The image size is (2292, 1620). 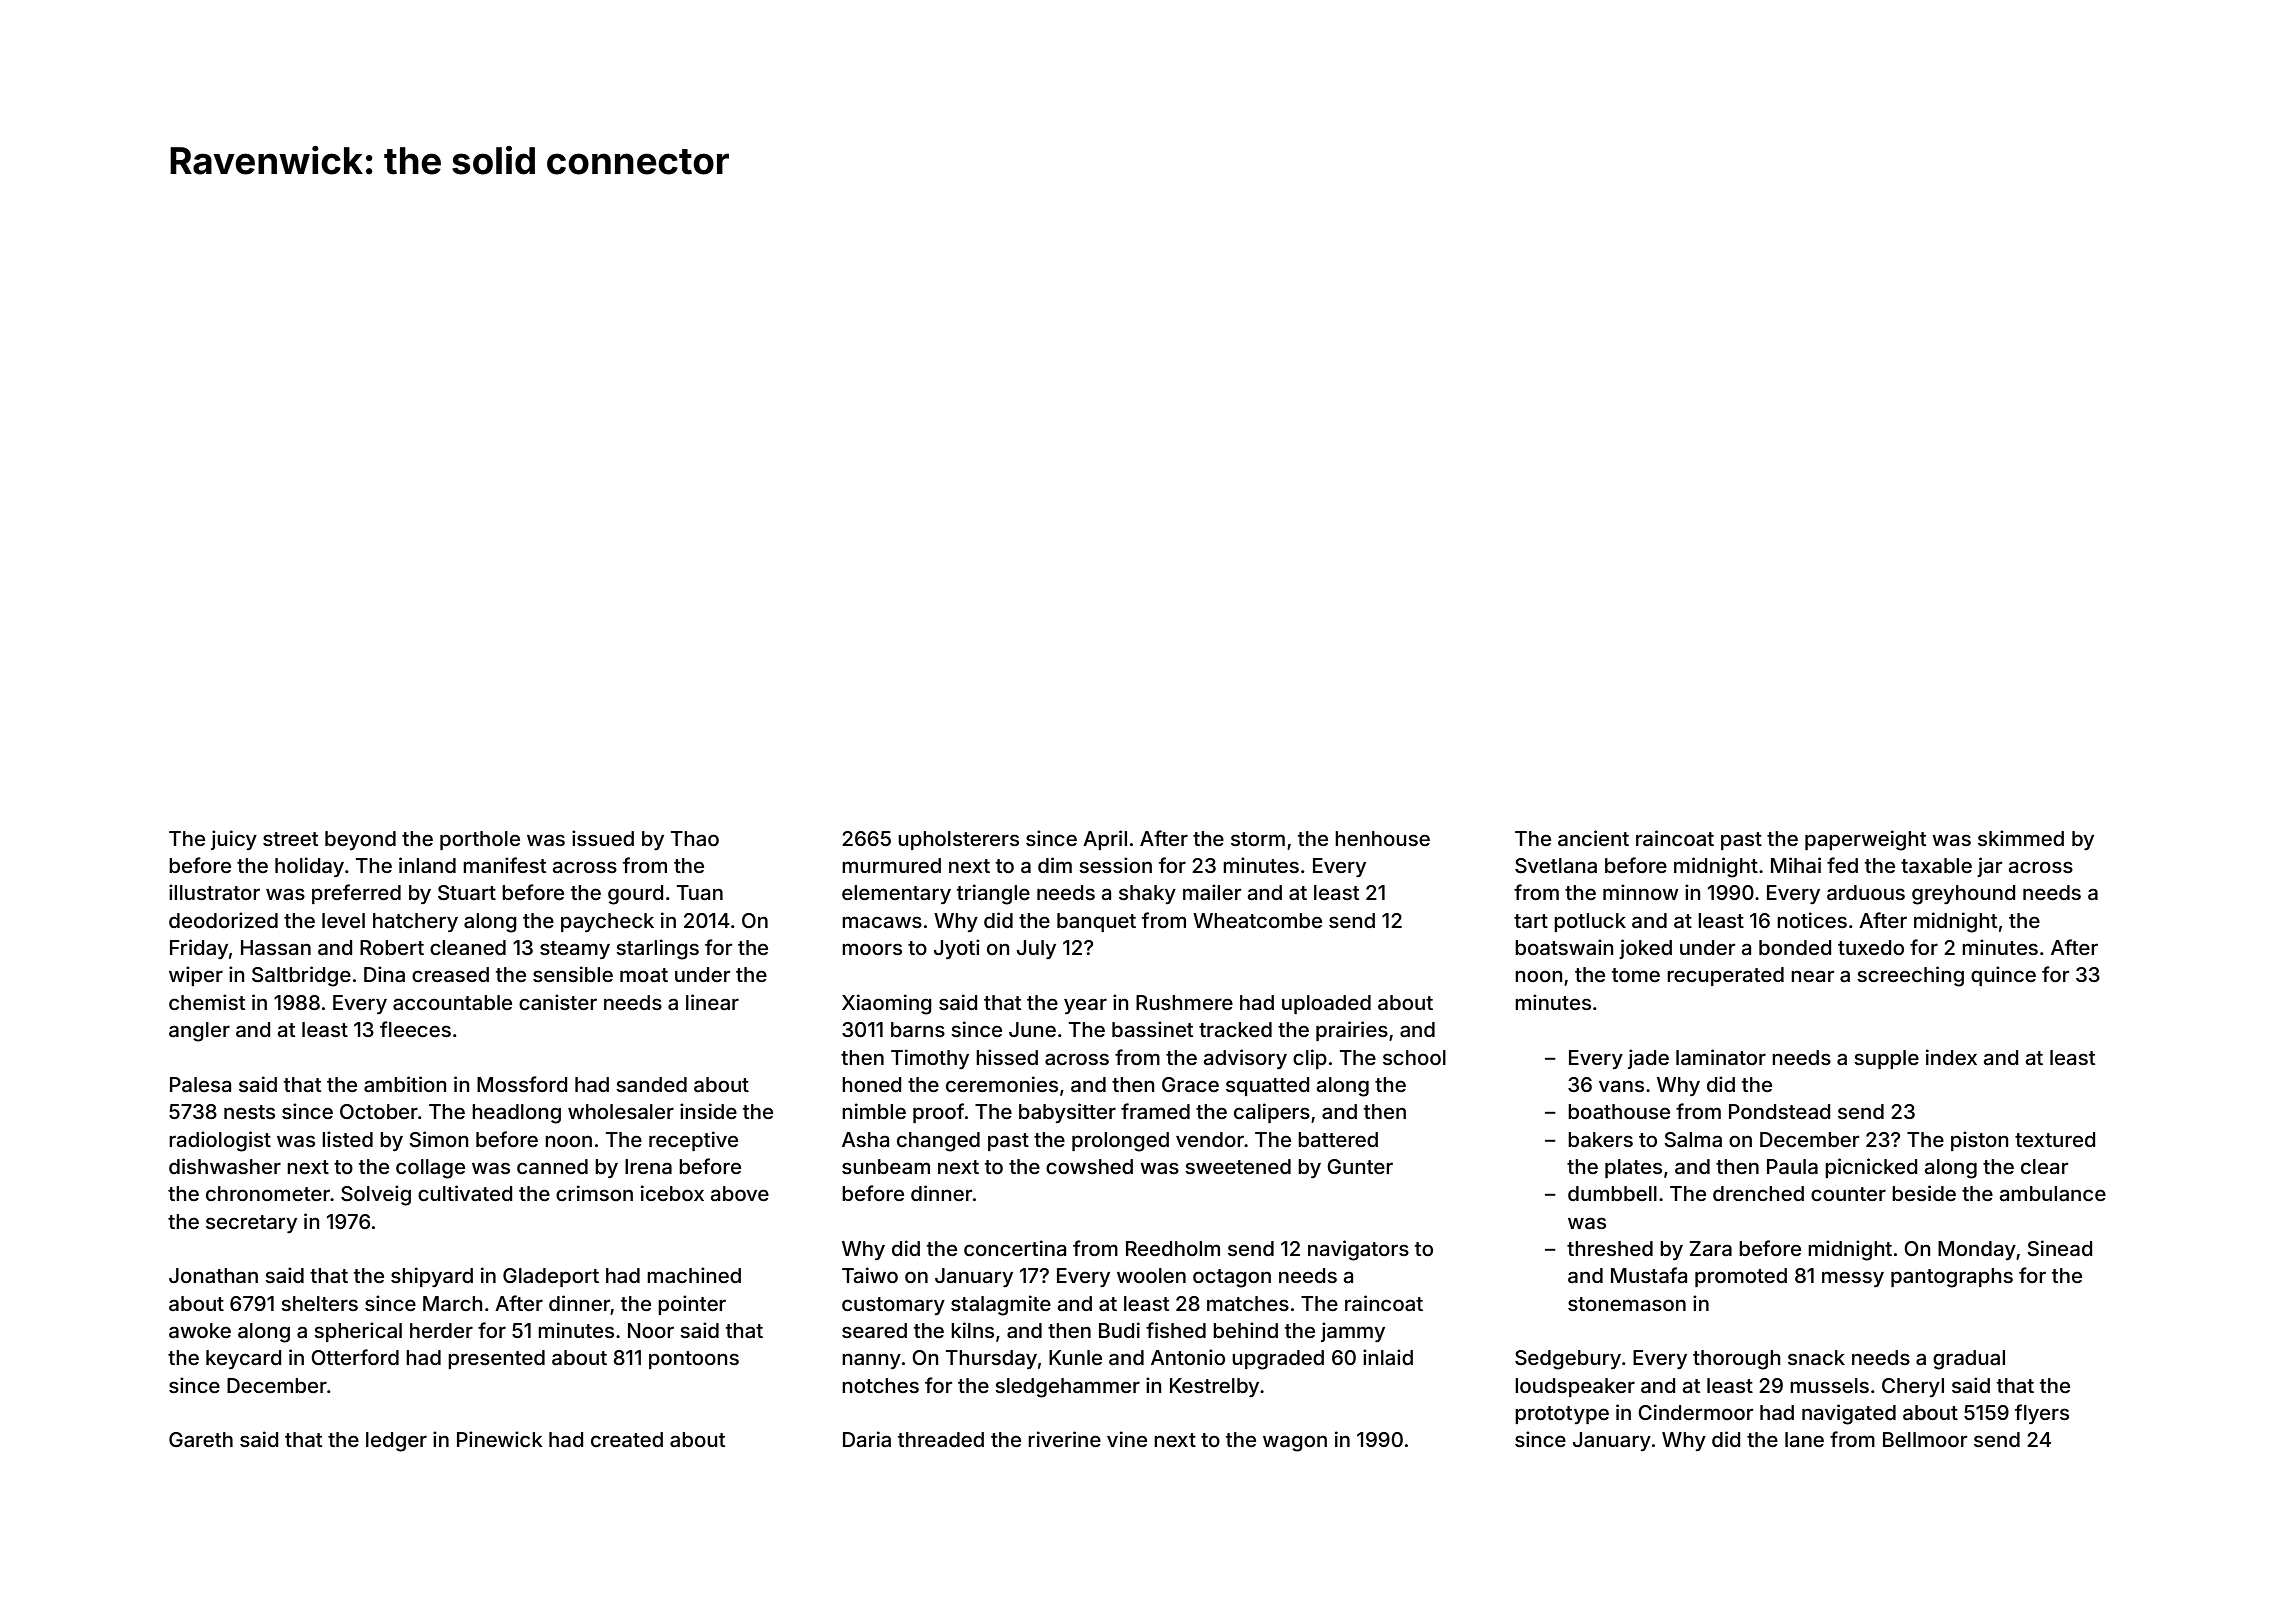 What do you see at coordinates (1248, 1303) in the screenshot?
I see `matches` at bounding box center [1248, 1303].
